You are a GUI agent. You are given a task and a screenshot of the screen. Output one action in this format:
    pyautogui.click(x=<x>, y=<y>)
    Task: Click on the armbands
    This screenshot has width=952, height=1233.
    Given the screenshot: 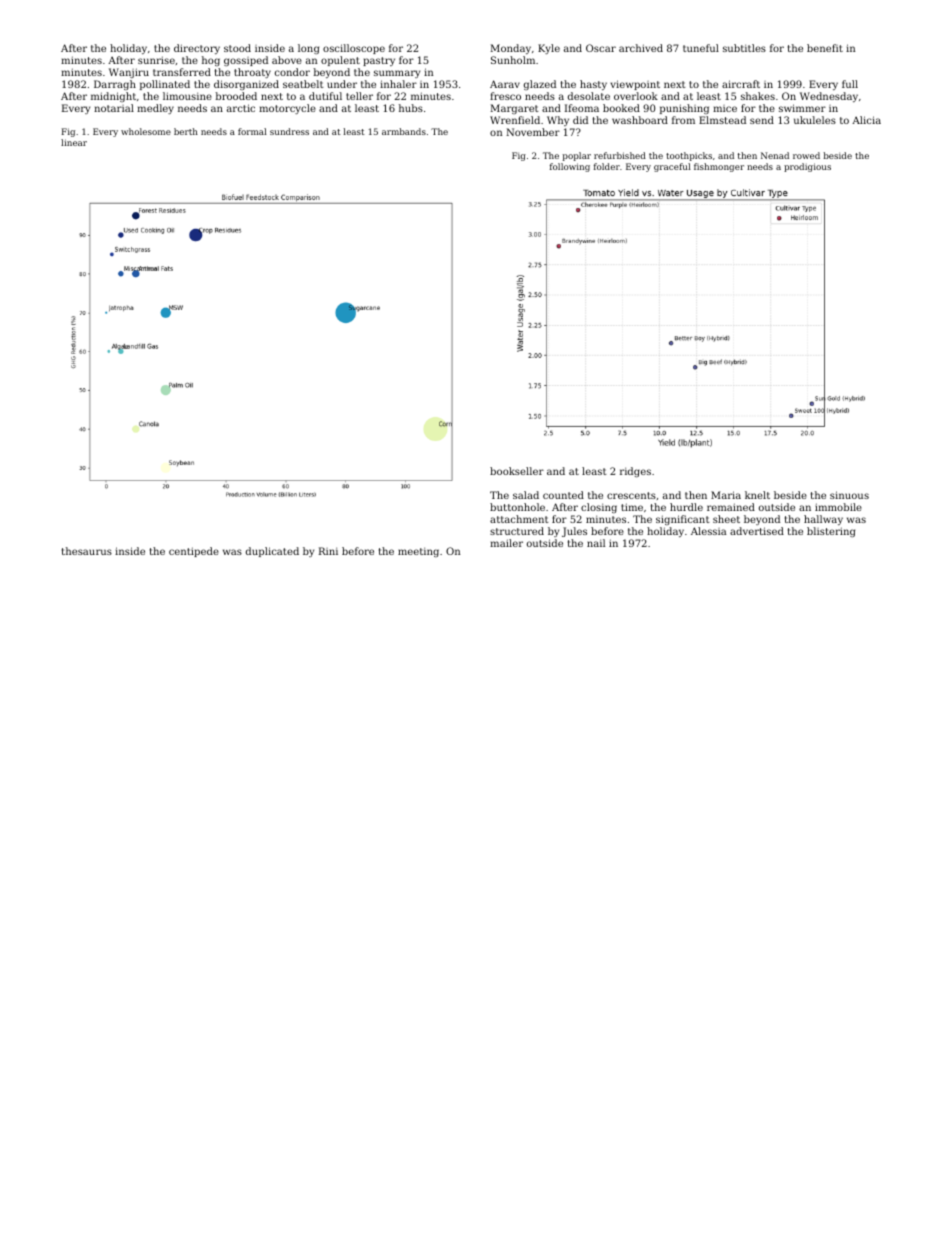 What is the action you would take?
    pyautogui.click(x=404, y=131)
